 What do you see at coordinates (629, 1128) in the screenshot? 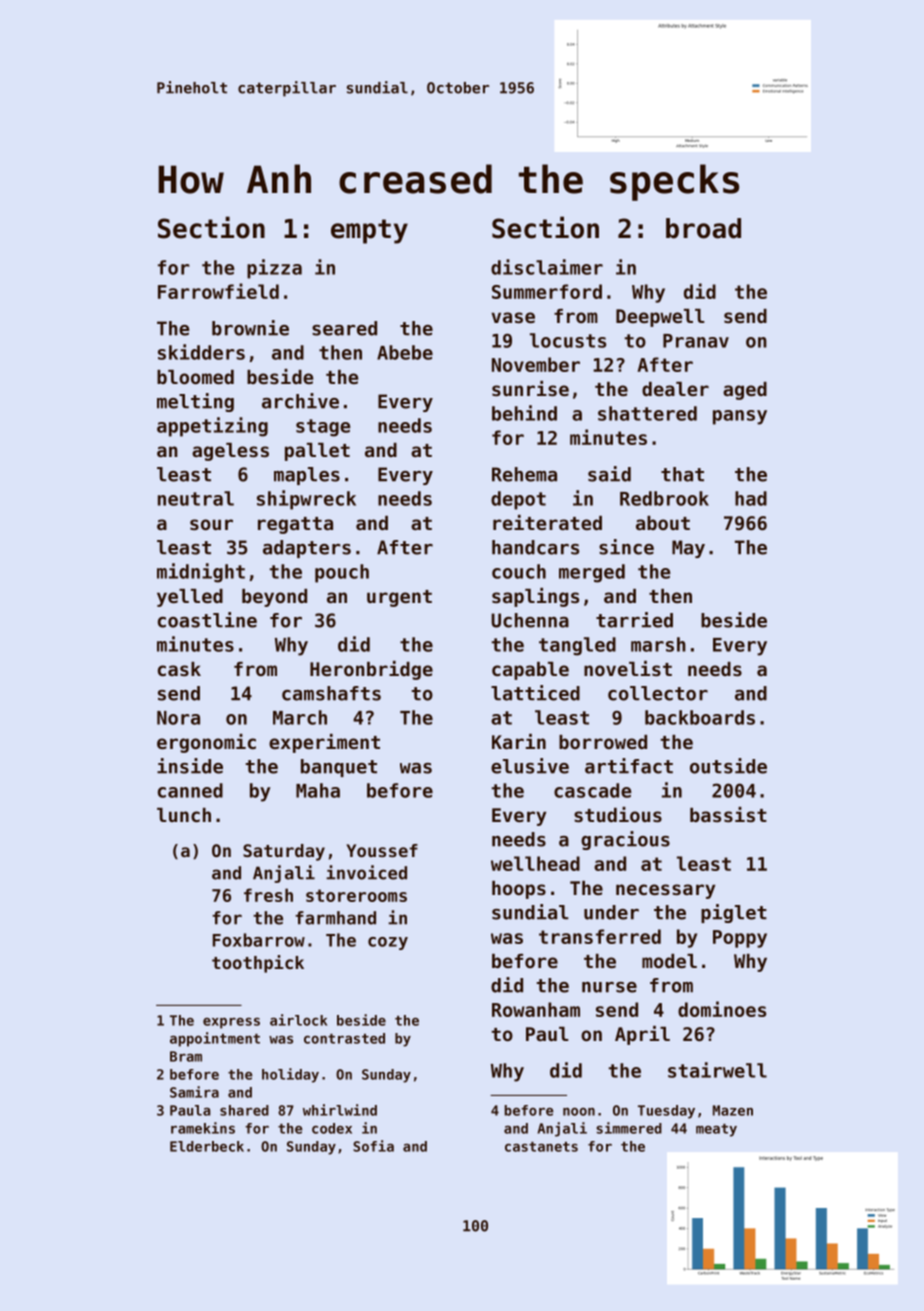
I see `simmered` at bounding box center [629, 1128].
